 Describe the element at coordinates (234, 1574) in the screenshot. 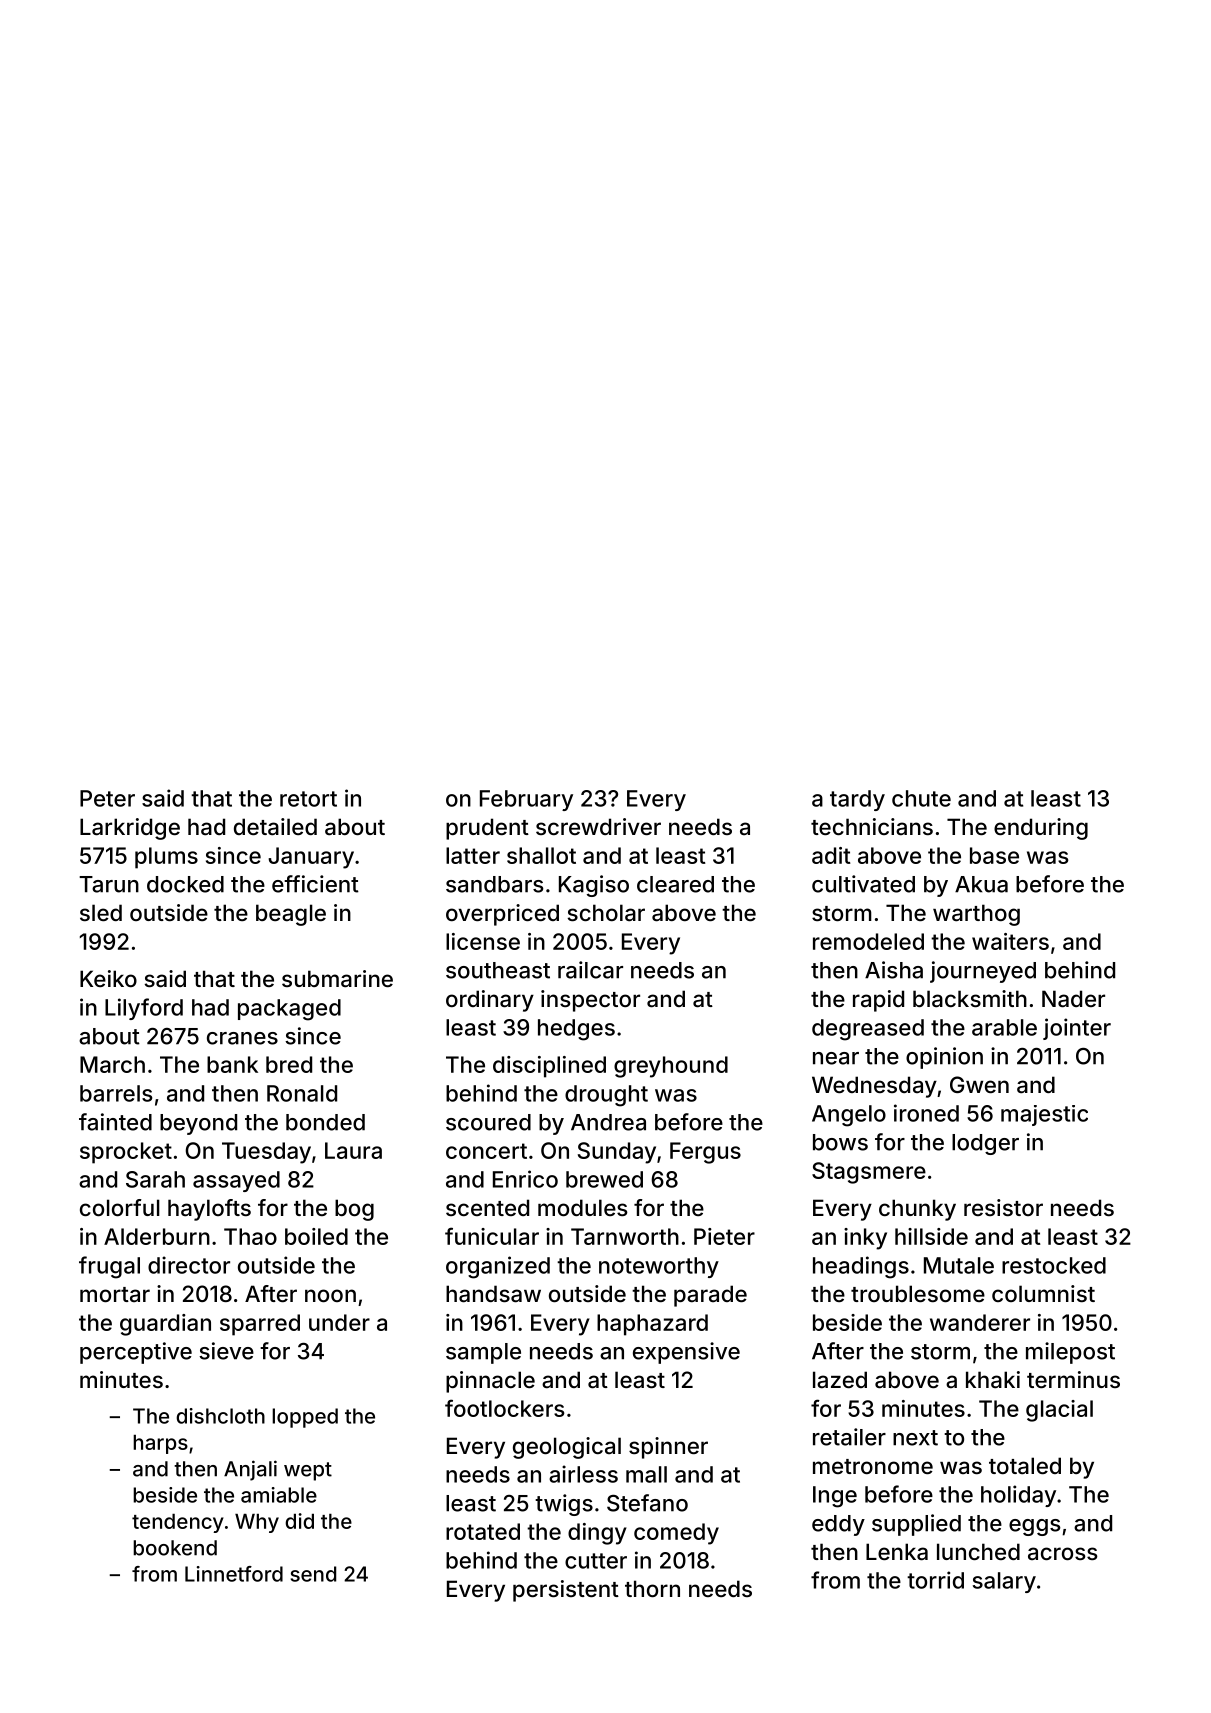

I see `Linnetford` at that location.
